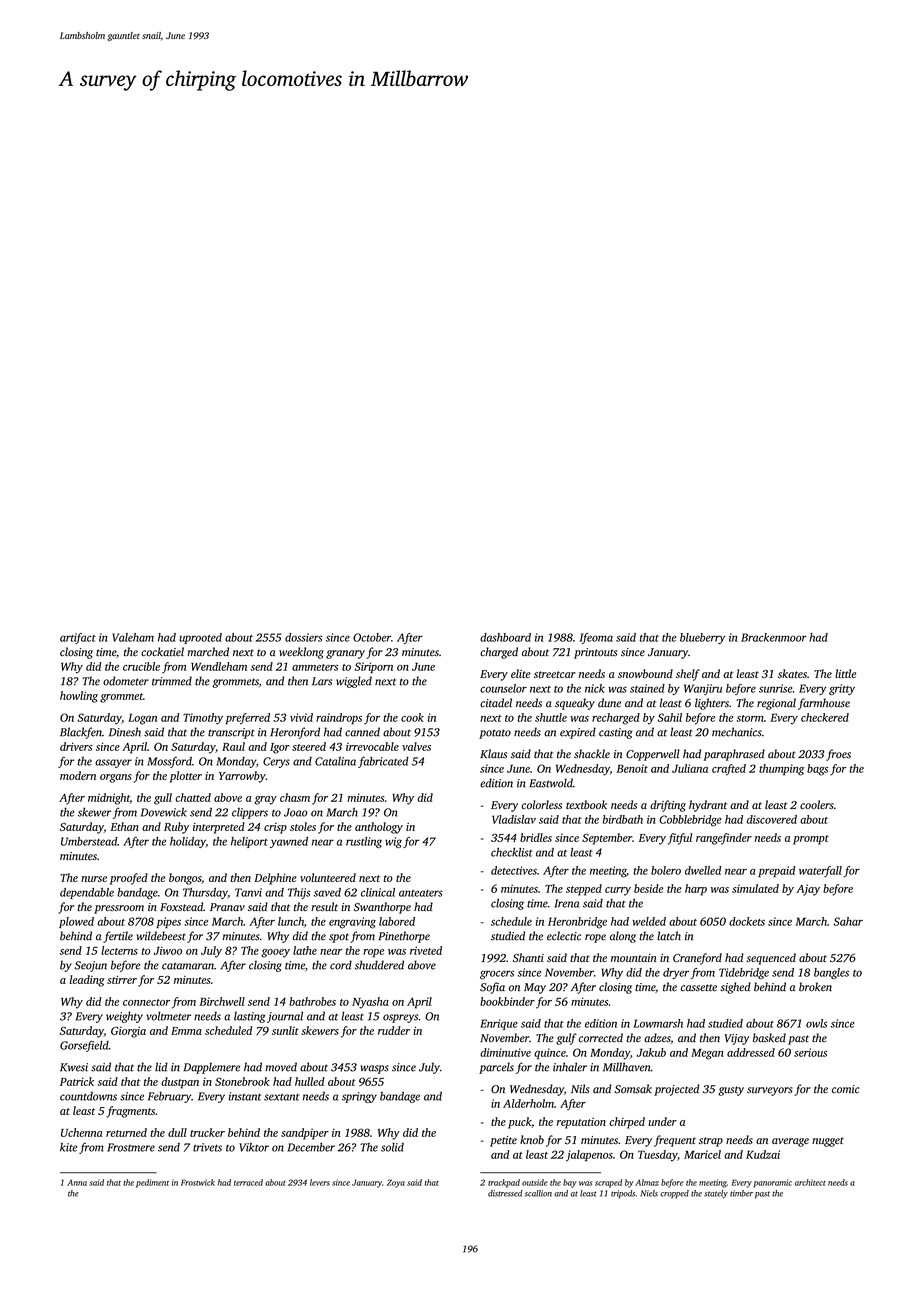 The width and height of the screenshot is (924, 1308). What do you see at coordinates (219, 666) in the screenshot?
I see `Wendleham` at bounding box center [219, 666].
